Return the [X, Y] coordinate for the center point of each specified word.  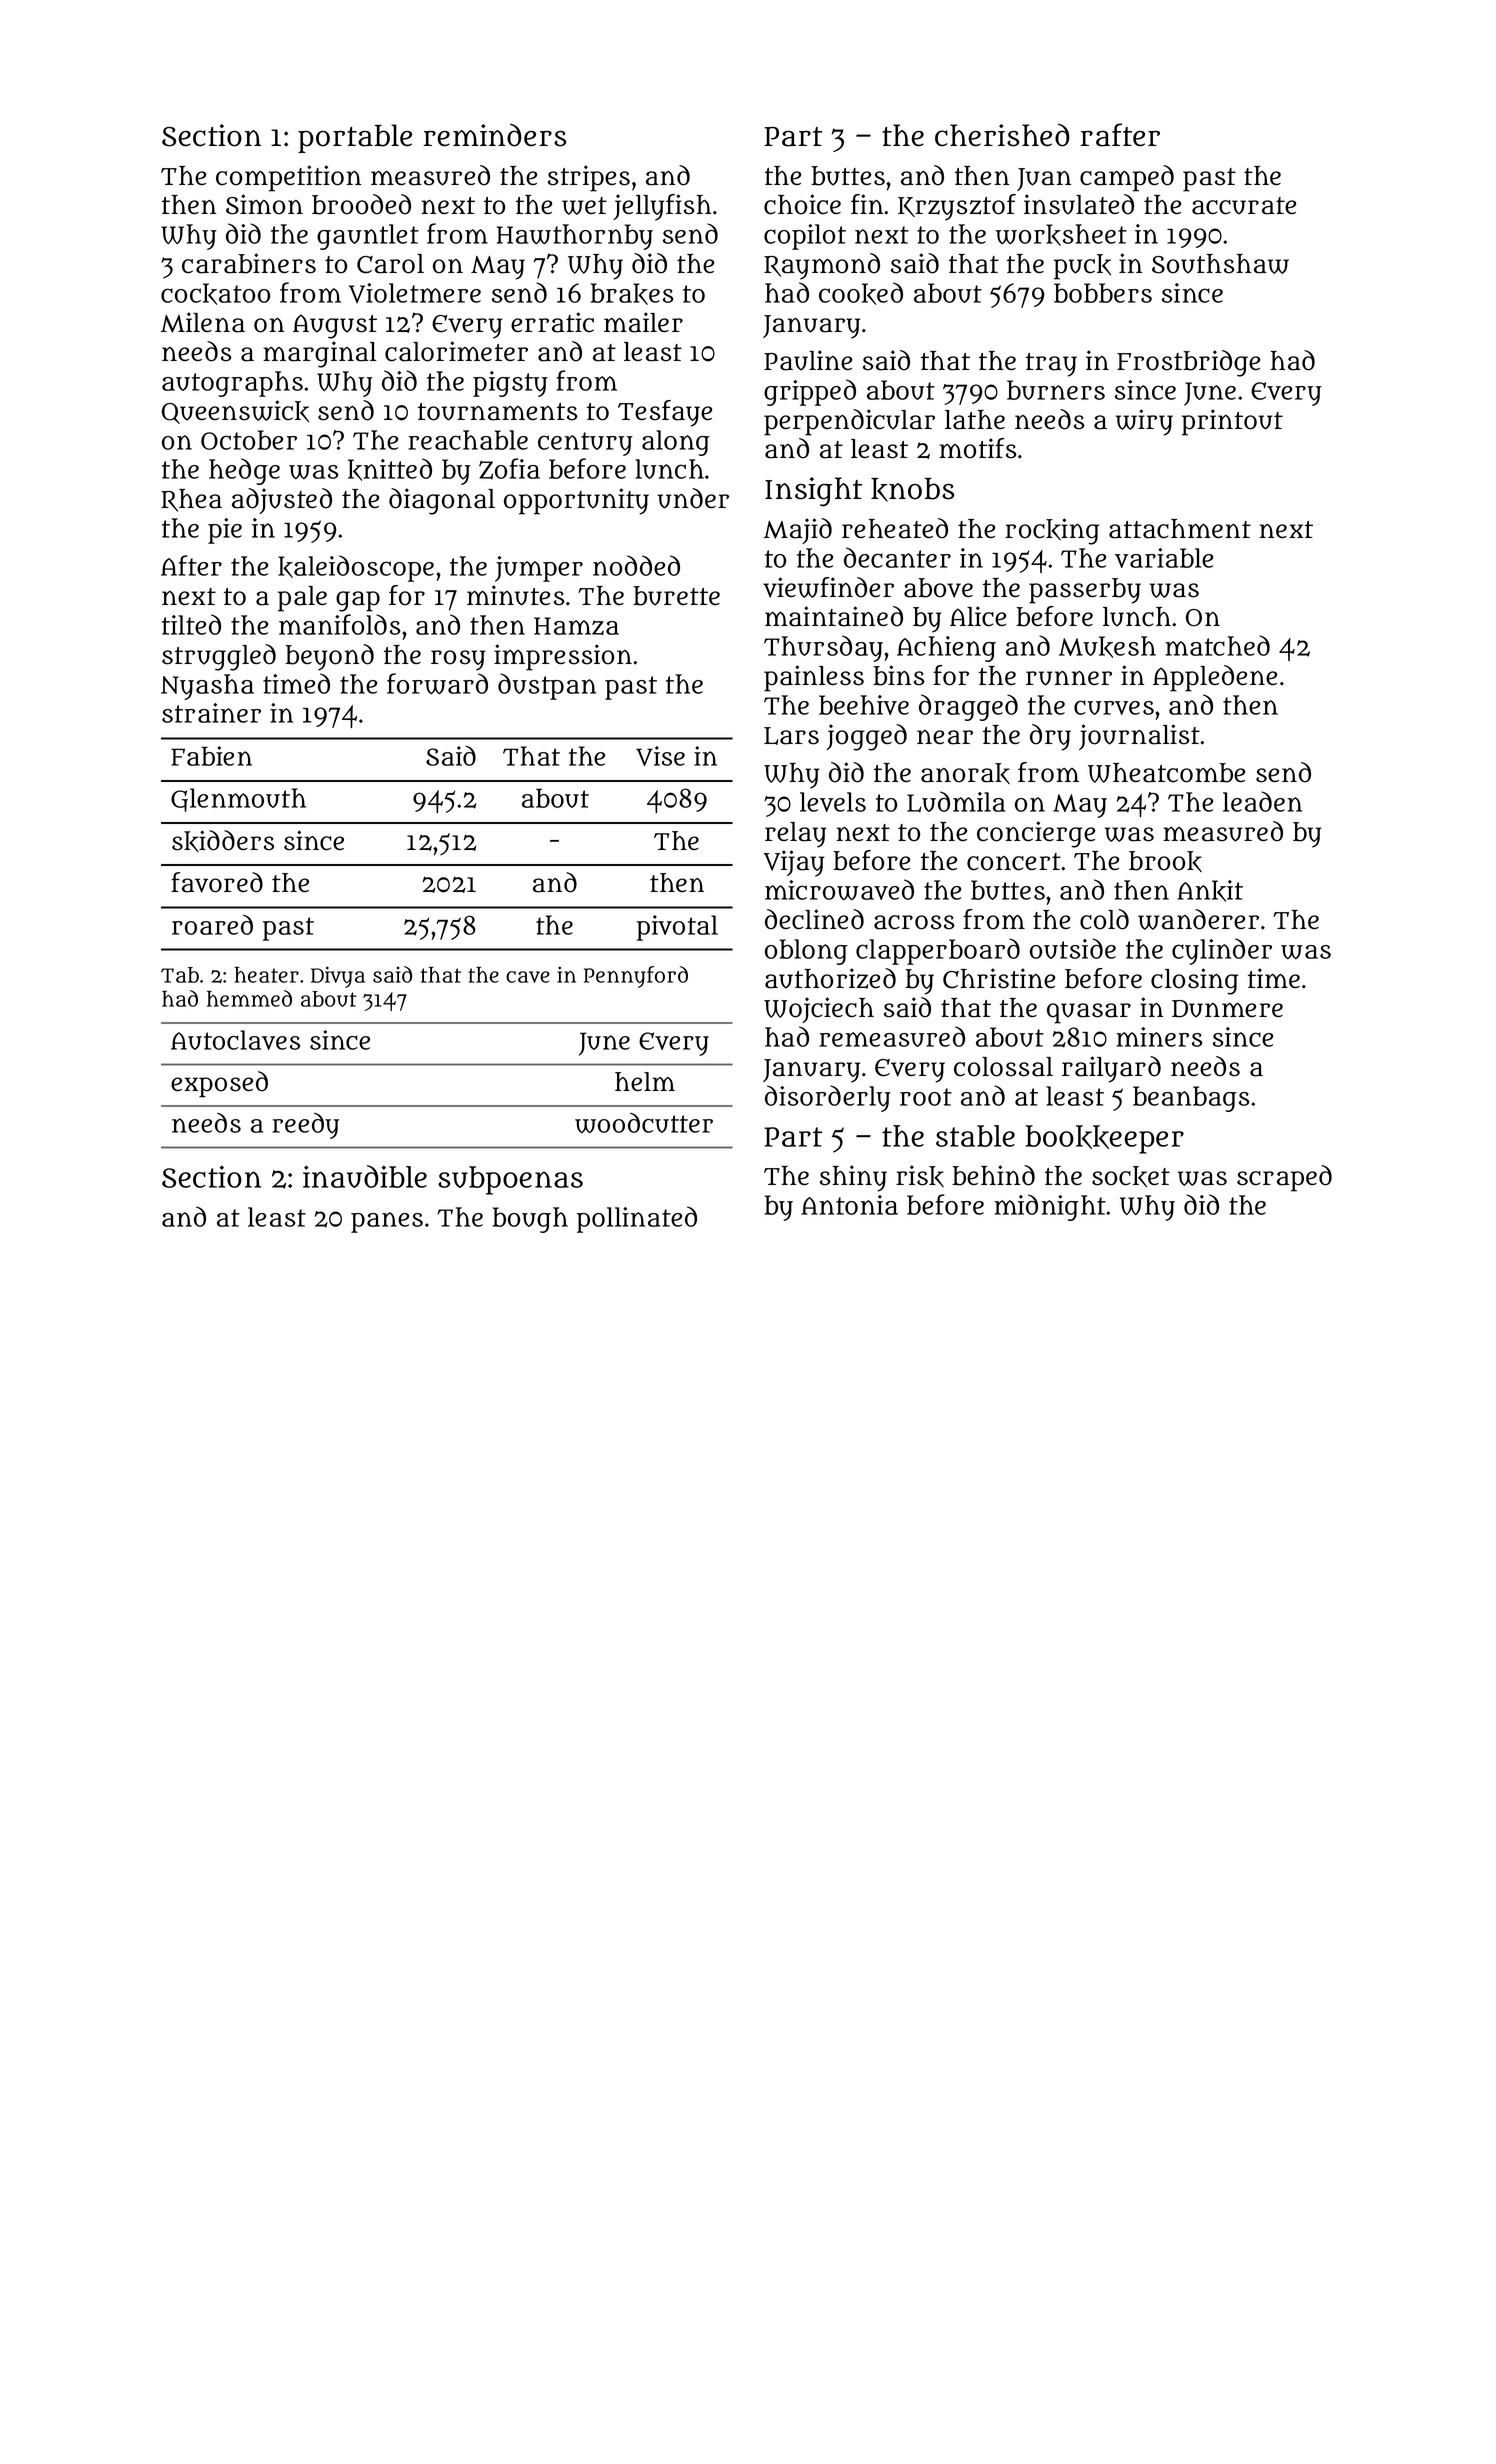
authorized [830, 978]
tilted [191, 624]
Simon [264, 204]
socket [1131, 1176]
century [585, 444]
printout [1232, 422]
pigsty [510, 384]
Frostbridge [1188, 363]
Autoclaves [235, 1040]
